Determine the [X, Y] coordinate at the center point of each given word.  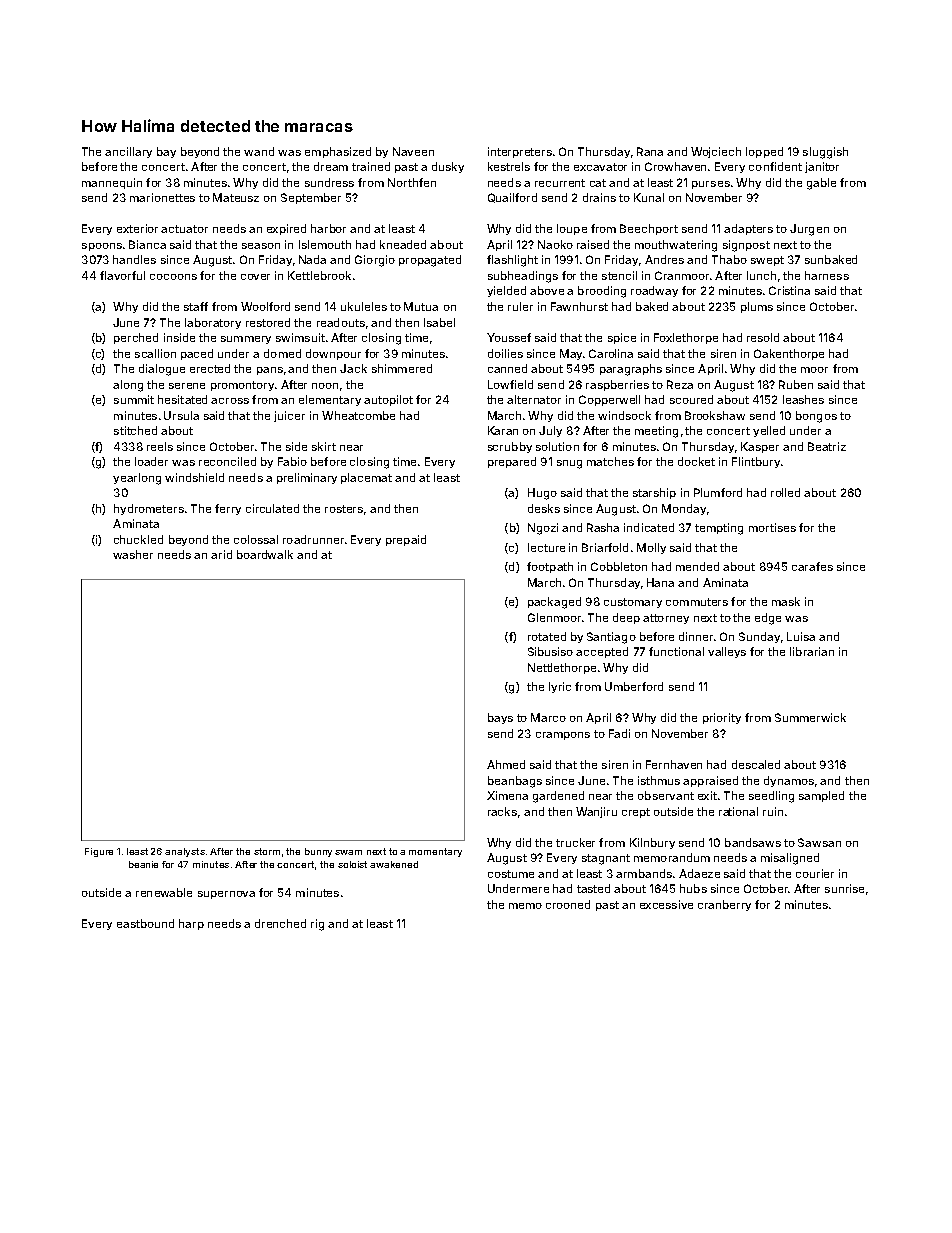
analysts [185, 852]
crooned [568, 904]
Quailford [512, 198]
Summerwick [810, 717]
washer [133, 554]
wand [259, 151]
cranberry [724, 905]
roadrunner [313, 539]
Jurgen [809, 230]
